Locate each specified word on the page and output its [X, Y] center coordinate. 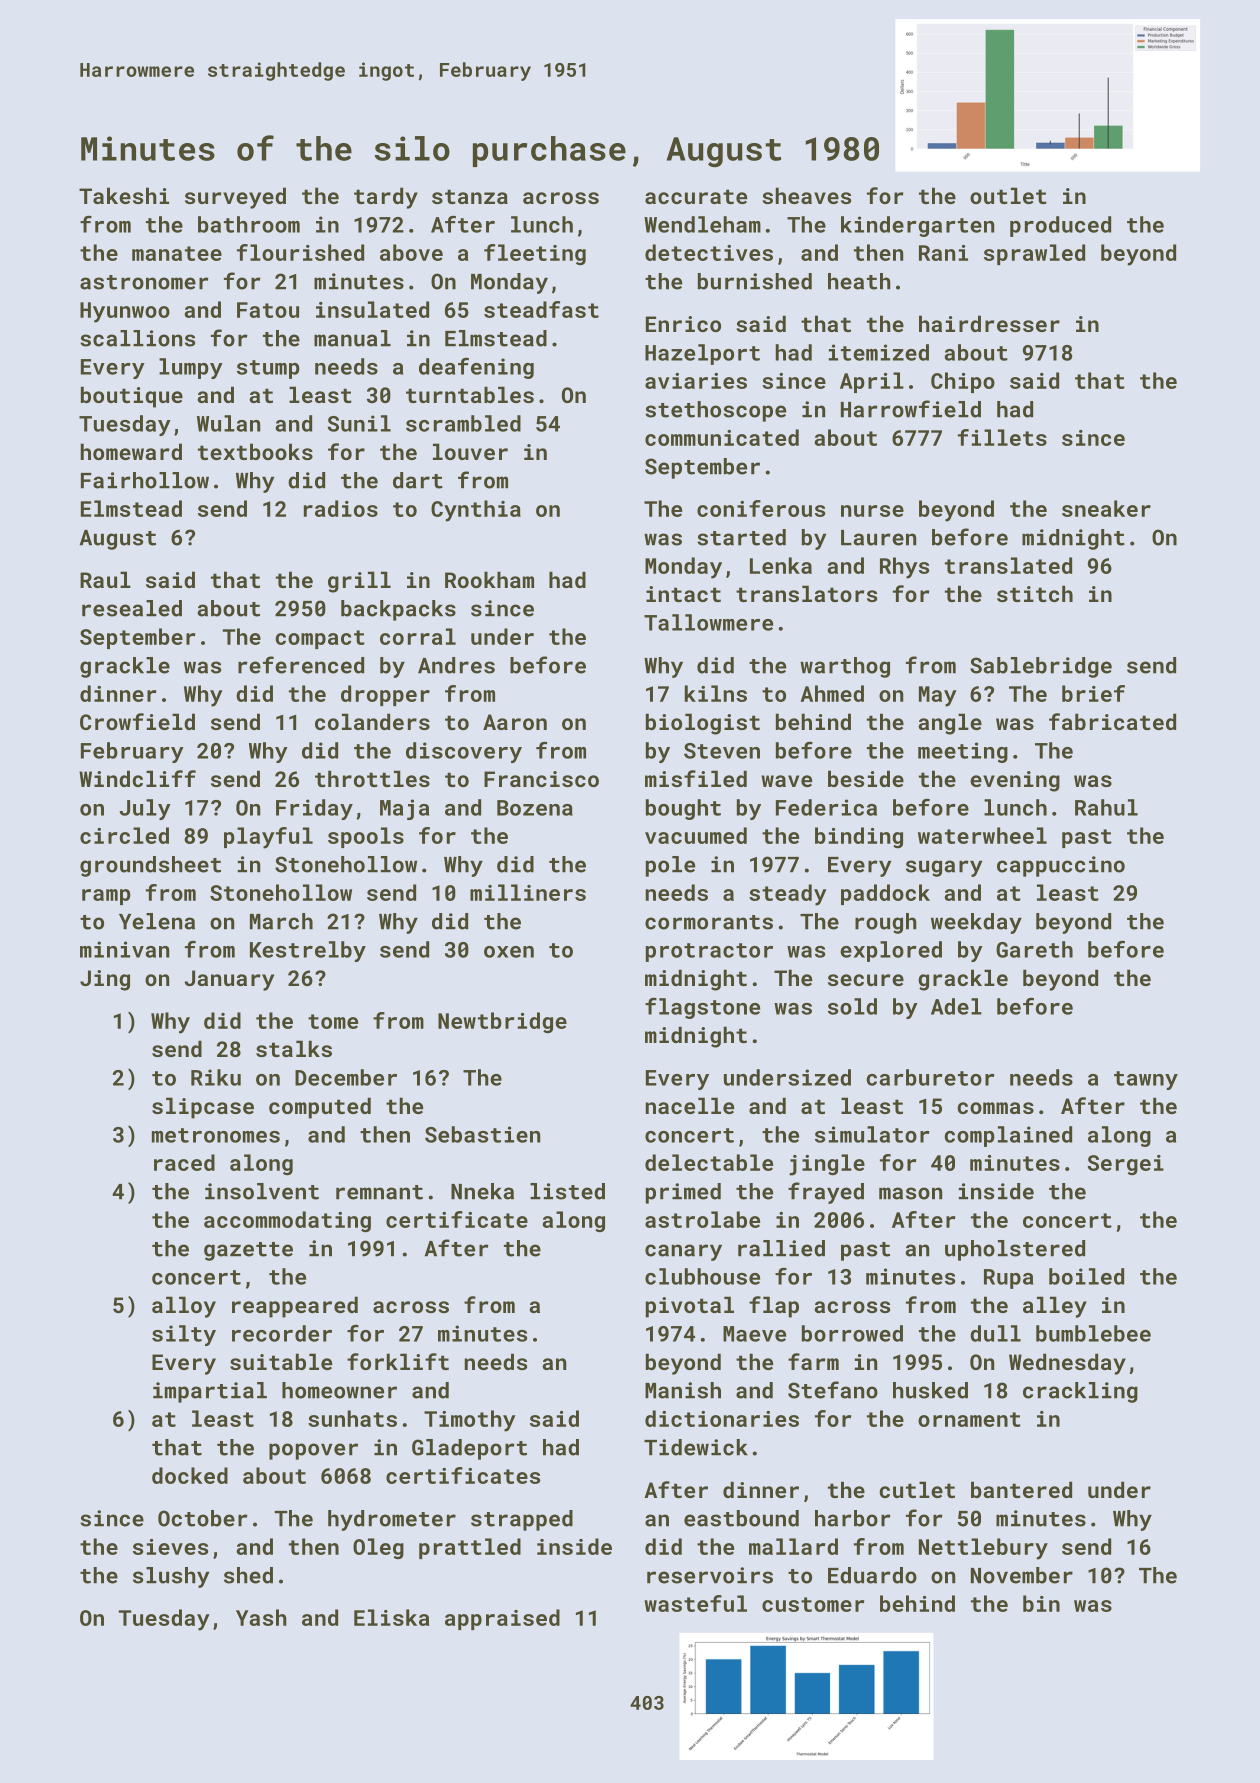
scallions [137, 338]
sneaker [1106, 508]
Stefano [833, 1390]
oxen [509, 952]
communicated [722, 437]
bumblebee [1093, 1333]
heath [859, 281]
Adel [956, 1006]
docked [190, 1475]
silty [184, 1335]
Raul [105, 579]
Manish [683, 1390]
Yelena [157, 921]
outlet [1008, 195]
